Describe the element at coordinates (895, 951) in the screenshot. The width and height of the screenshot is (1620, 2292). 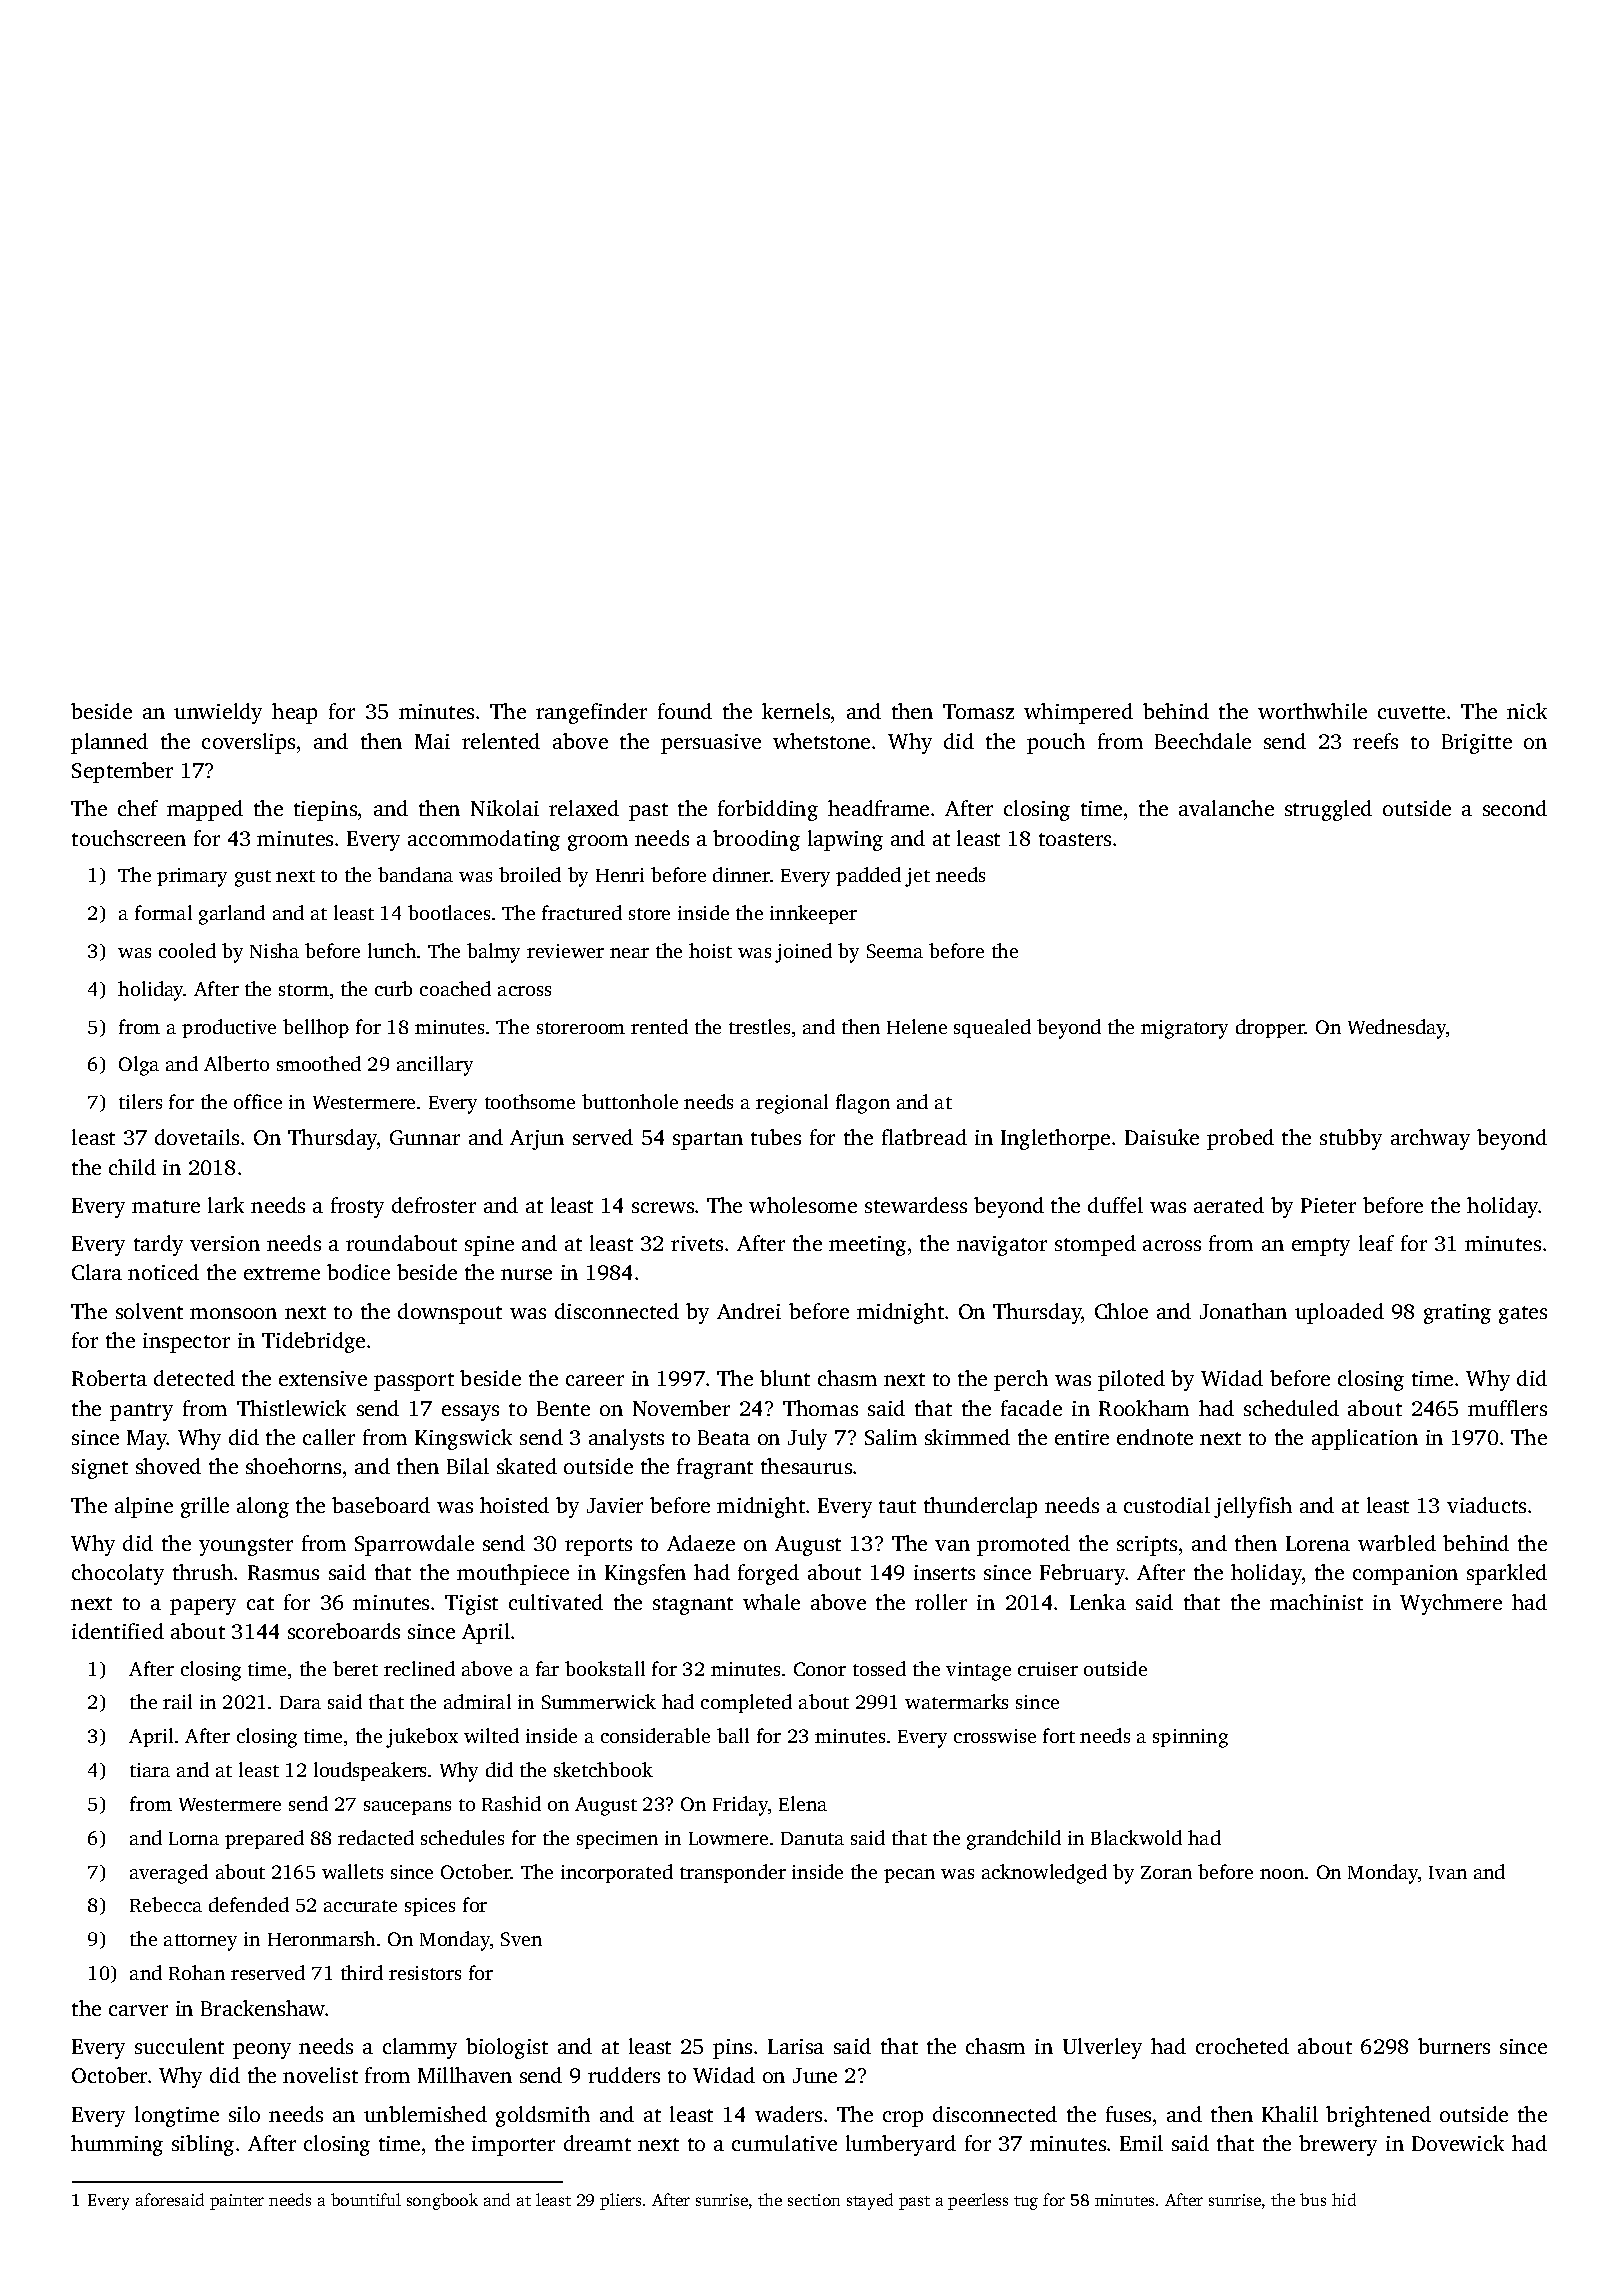
I see `Seema` at that location.
